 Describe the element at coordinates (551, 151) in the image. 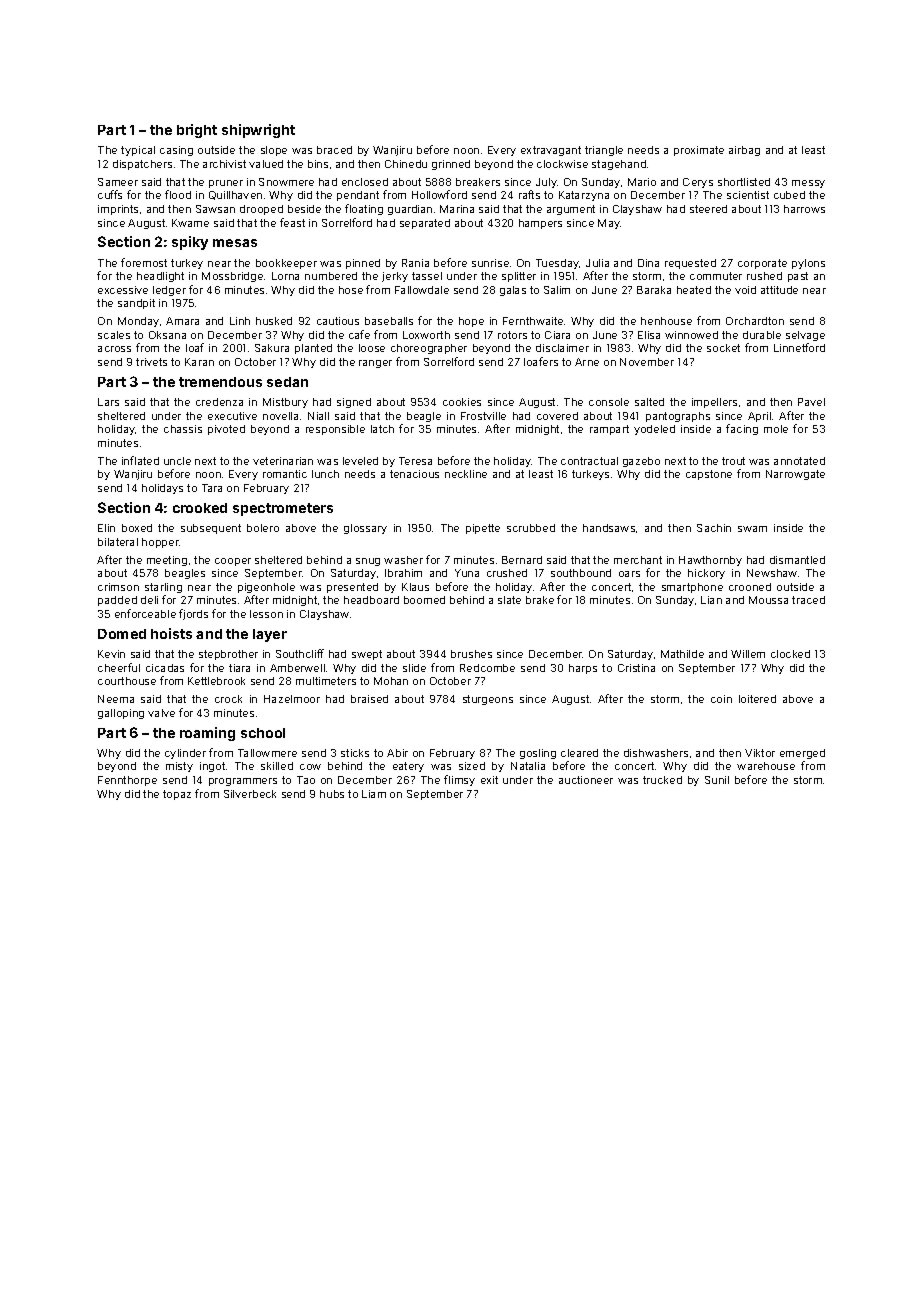

I see `extravagant` at that location.
